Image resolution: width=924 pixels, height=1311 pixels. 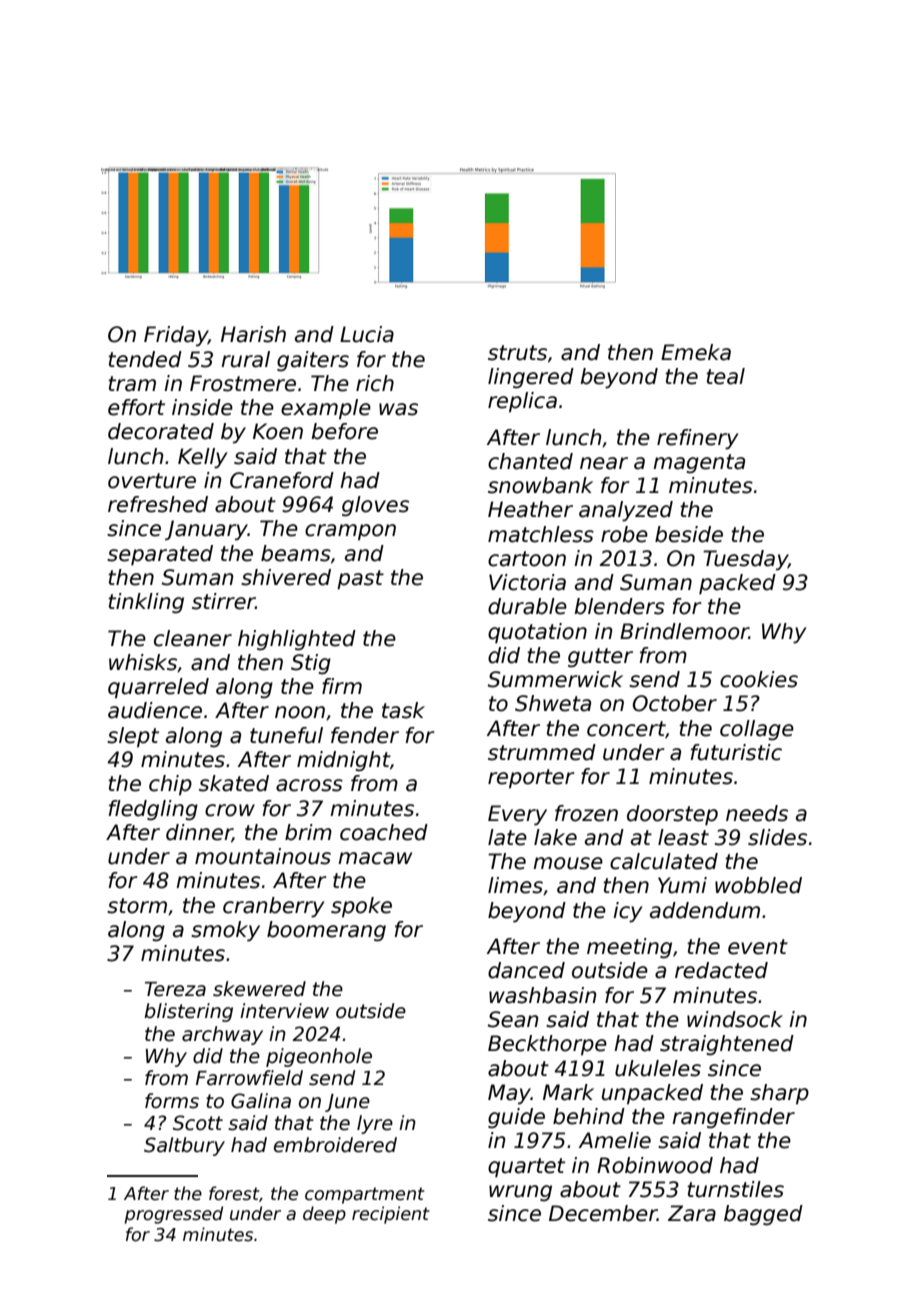 What do you see at coordinates (696, 352) in the image?
I see `Emeka` at bounding box center [696, 352].
